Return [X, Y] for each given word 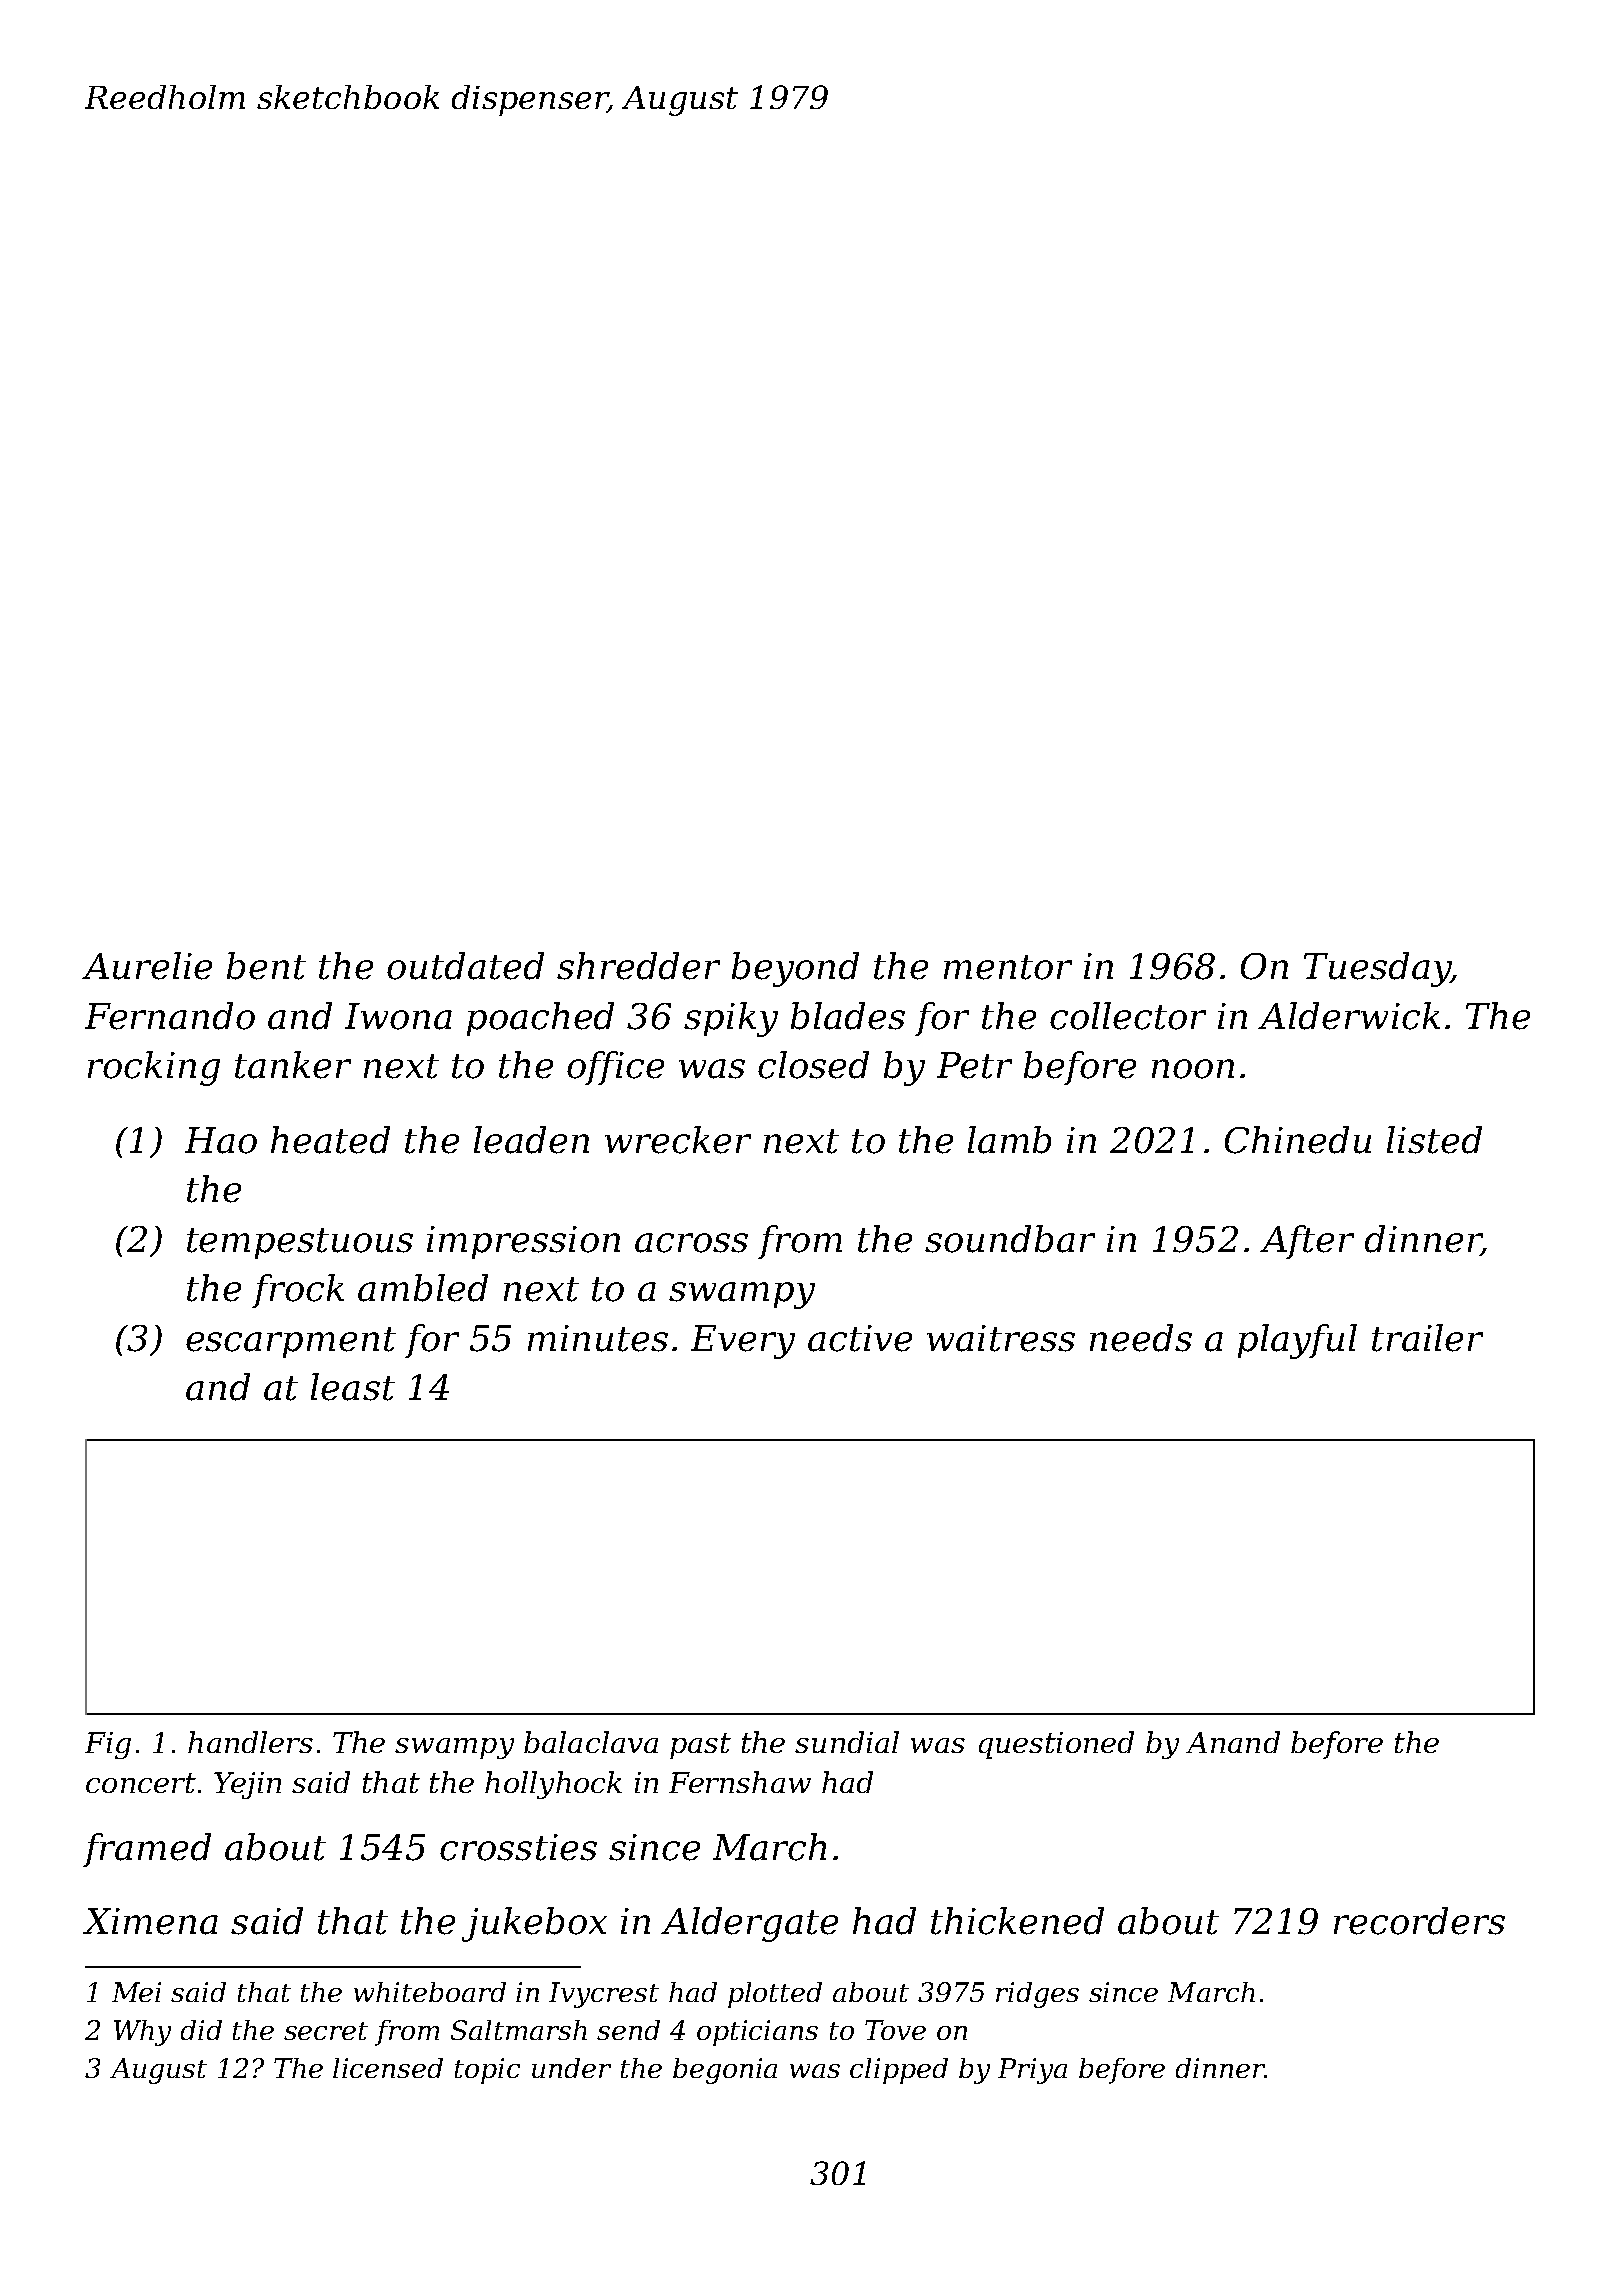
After [1307, 1242]
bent [266, 966]
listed [1434, 1140]
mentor [1008, 967]
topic [487, 2071]
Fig [108, 1745]
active [860, 1338]
